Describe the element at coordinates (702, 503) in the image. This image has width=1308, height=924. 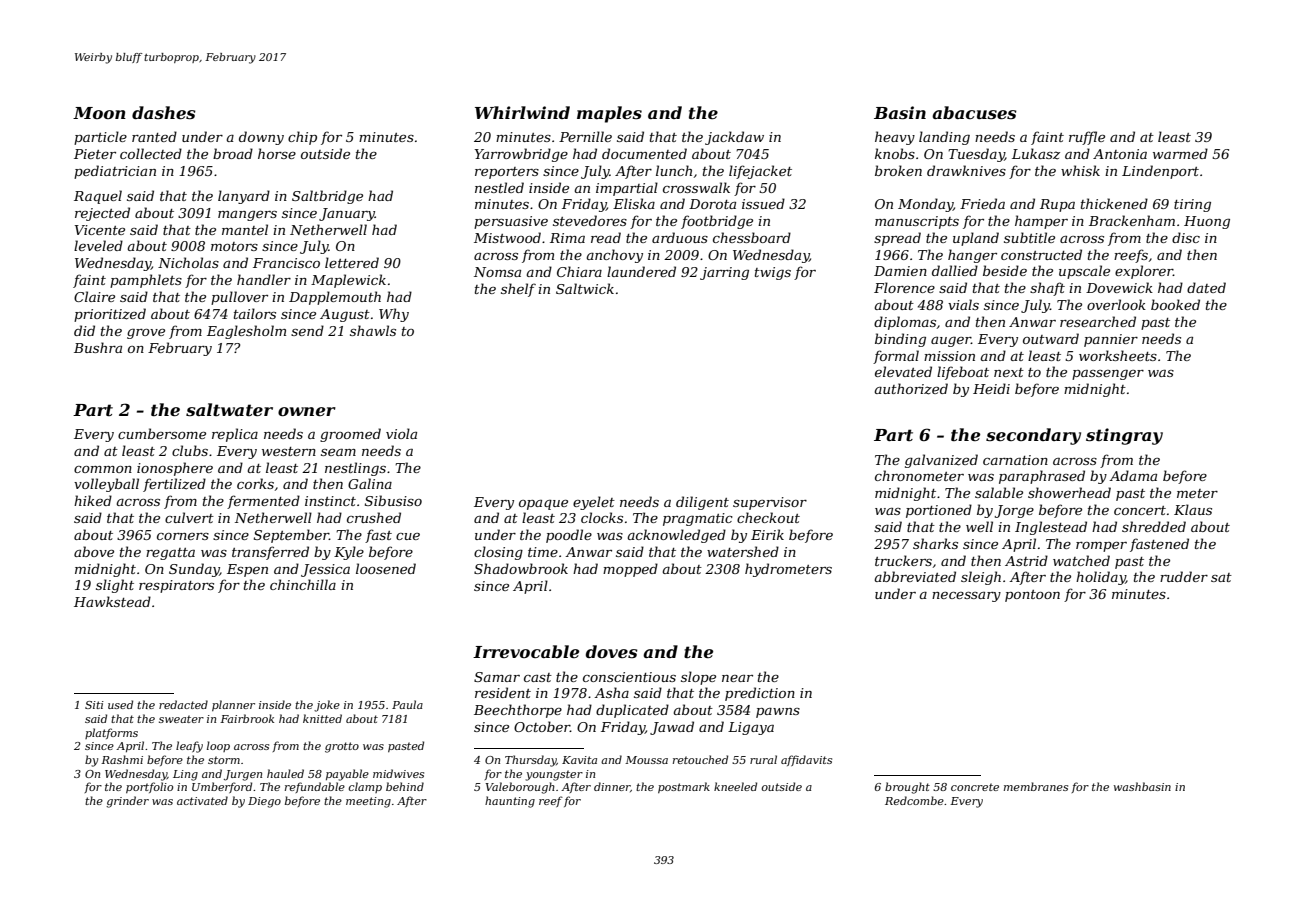
I see `diligent` at that location.
